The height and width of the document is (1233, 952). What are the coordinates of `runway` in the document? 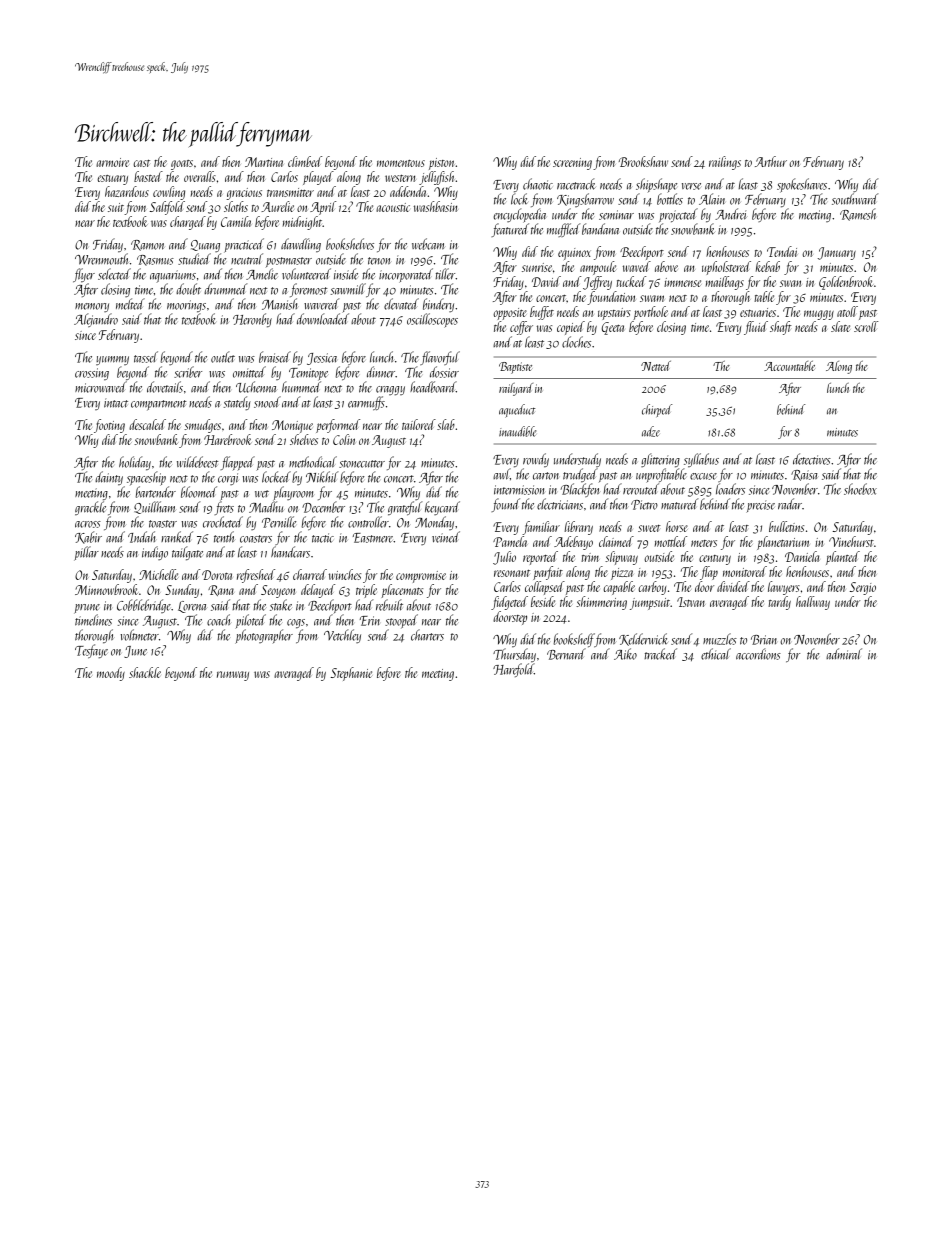 It's located at (233, 676).
